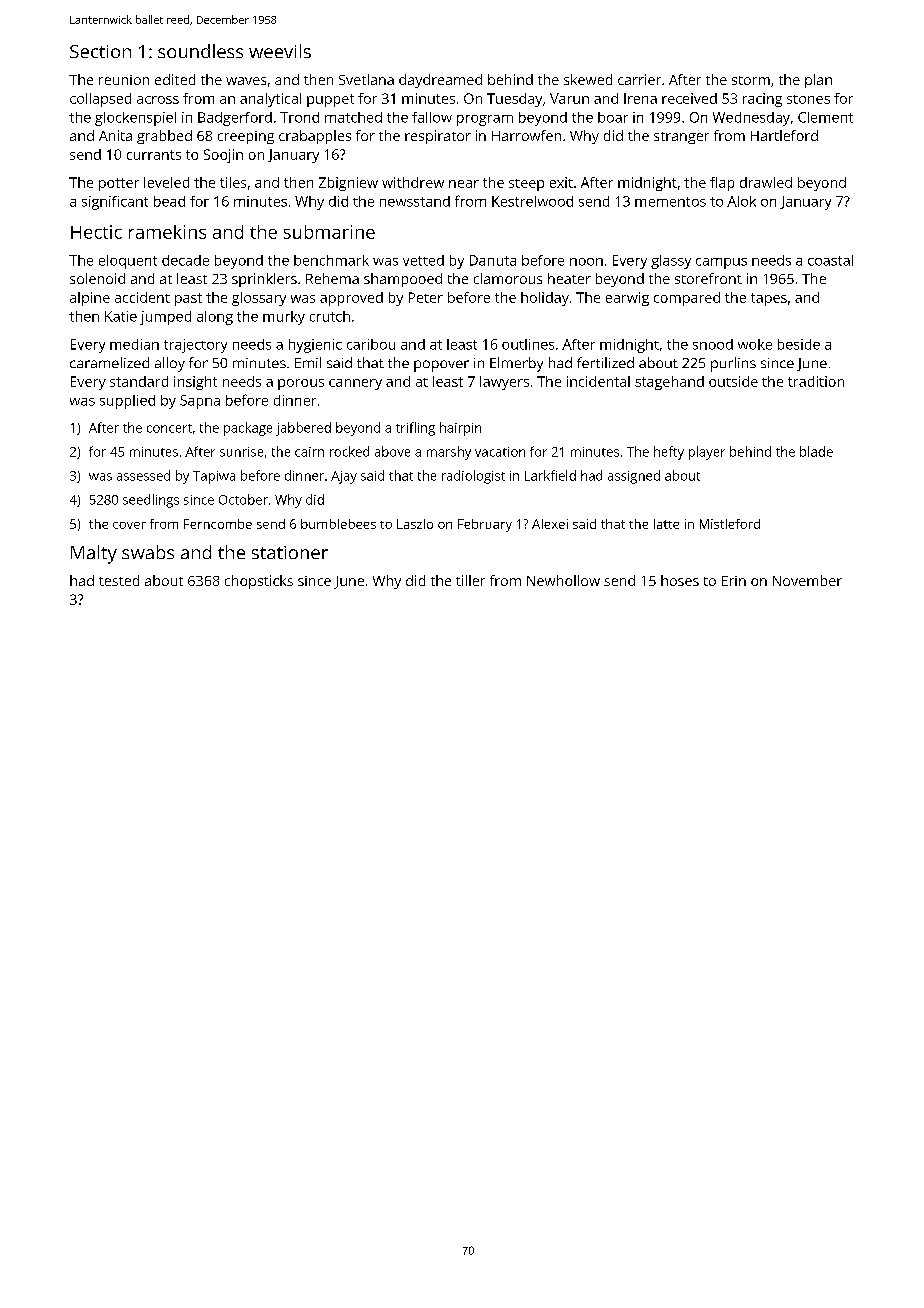  I want to click on cover, so click(129, 525).
